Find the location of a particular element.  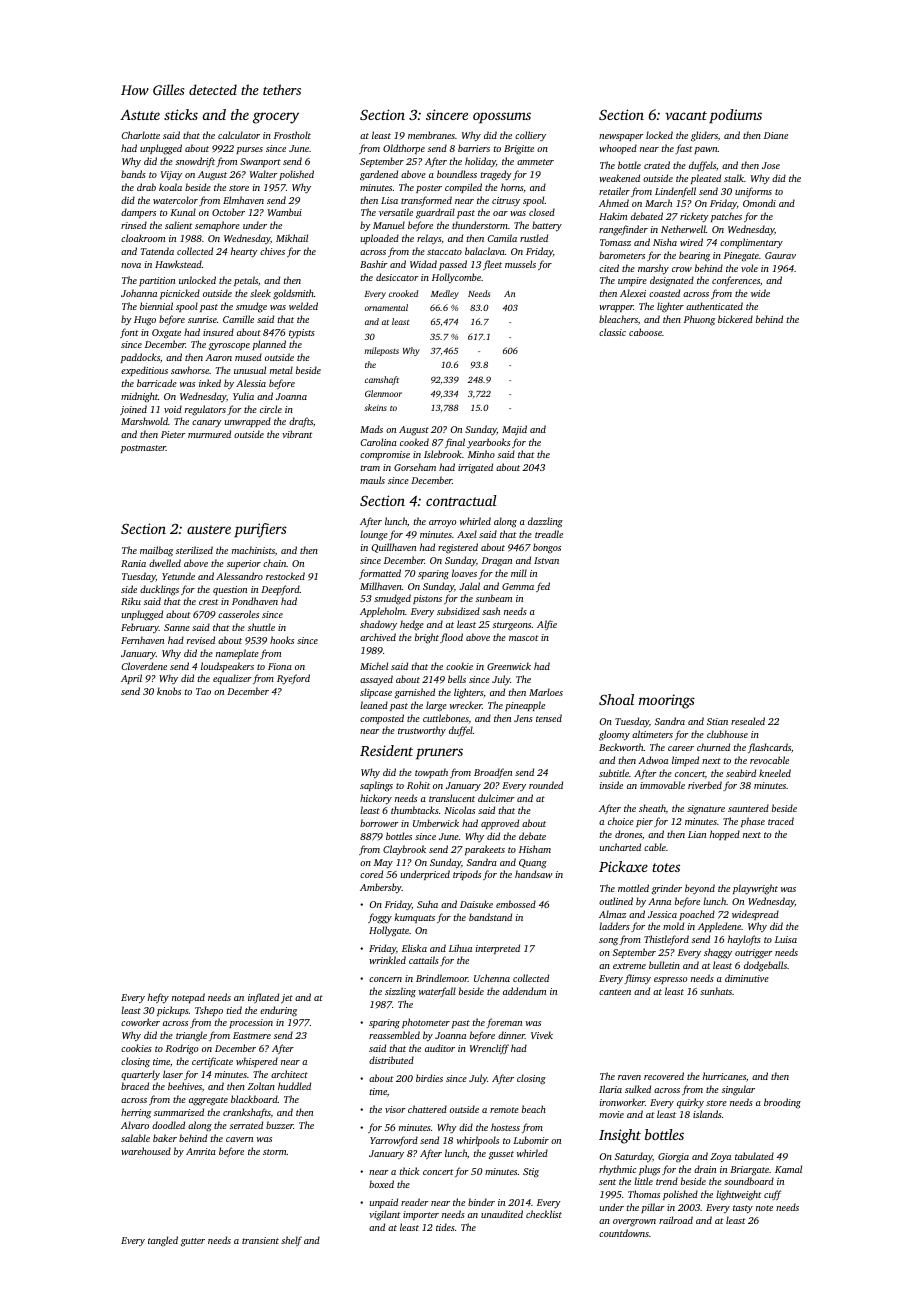

complimentary is located at coordinates (751, 243).
